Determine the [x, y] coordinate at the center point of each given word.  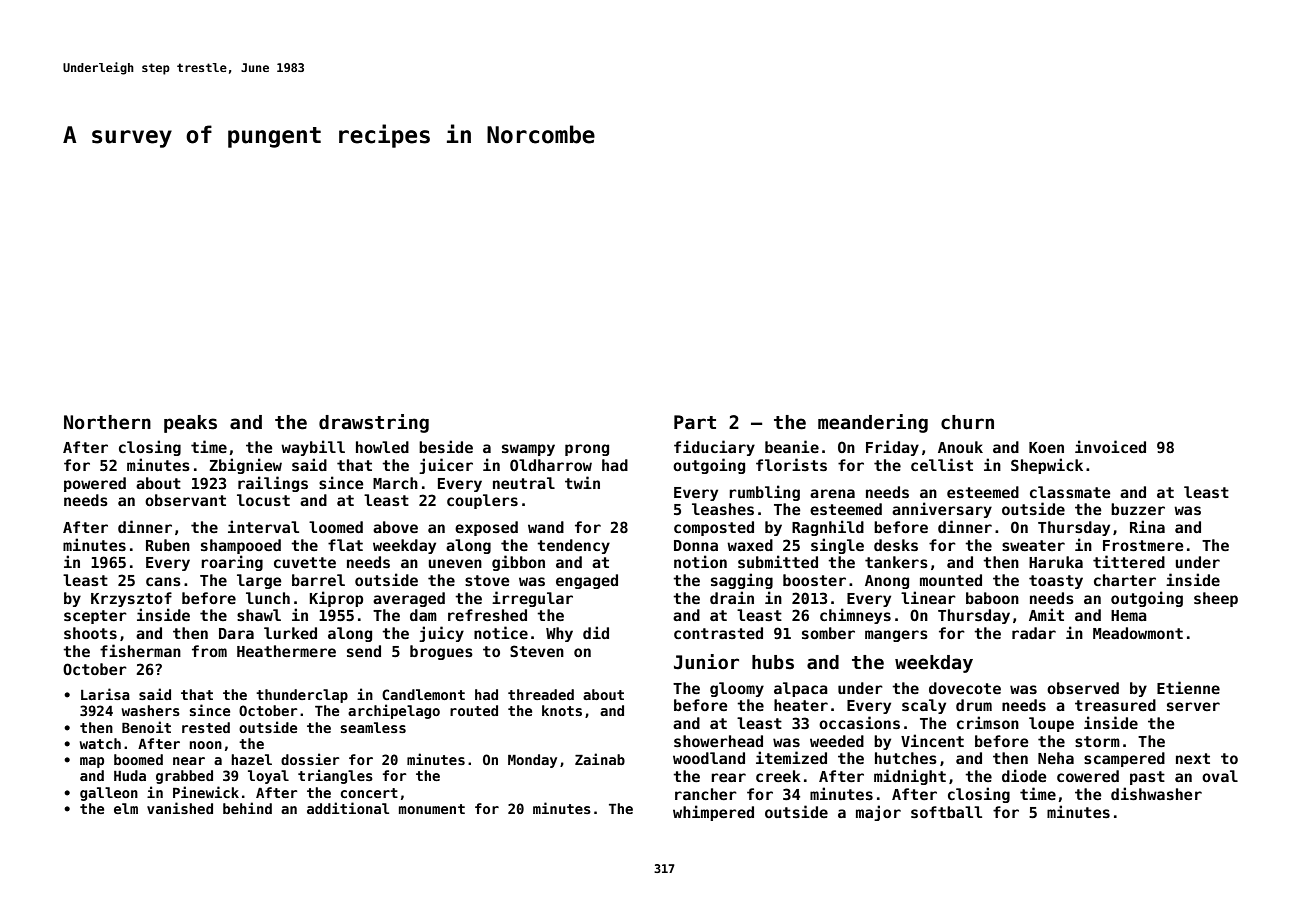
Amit [1046, 614]
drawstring [374, 423]
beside [446, 446]
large [259, 581]
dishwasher [1156, 793]
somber [828, 633]
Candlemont [423, 694]
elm [126, 808]
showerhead [718, 741]
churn [967, 422]
